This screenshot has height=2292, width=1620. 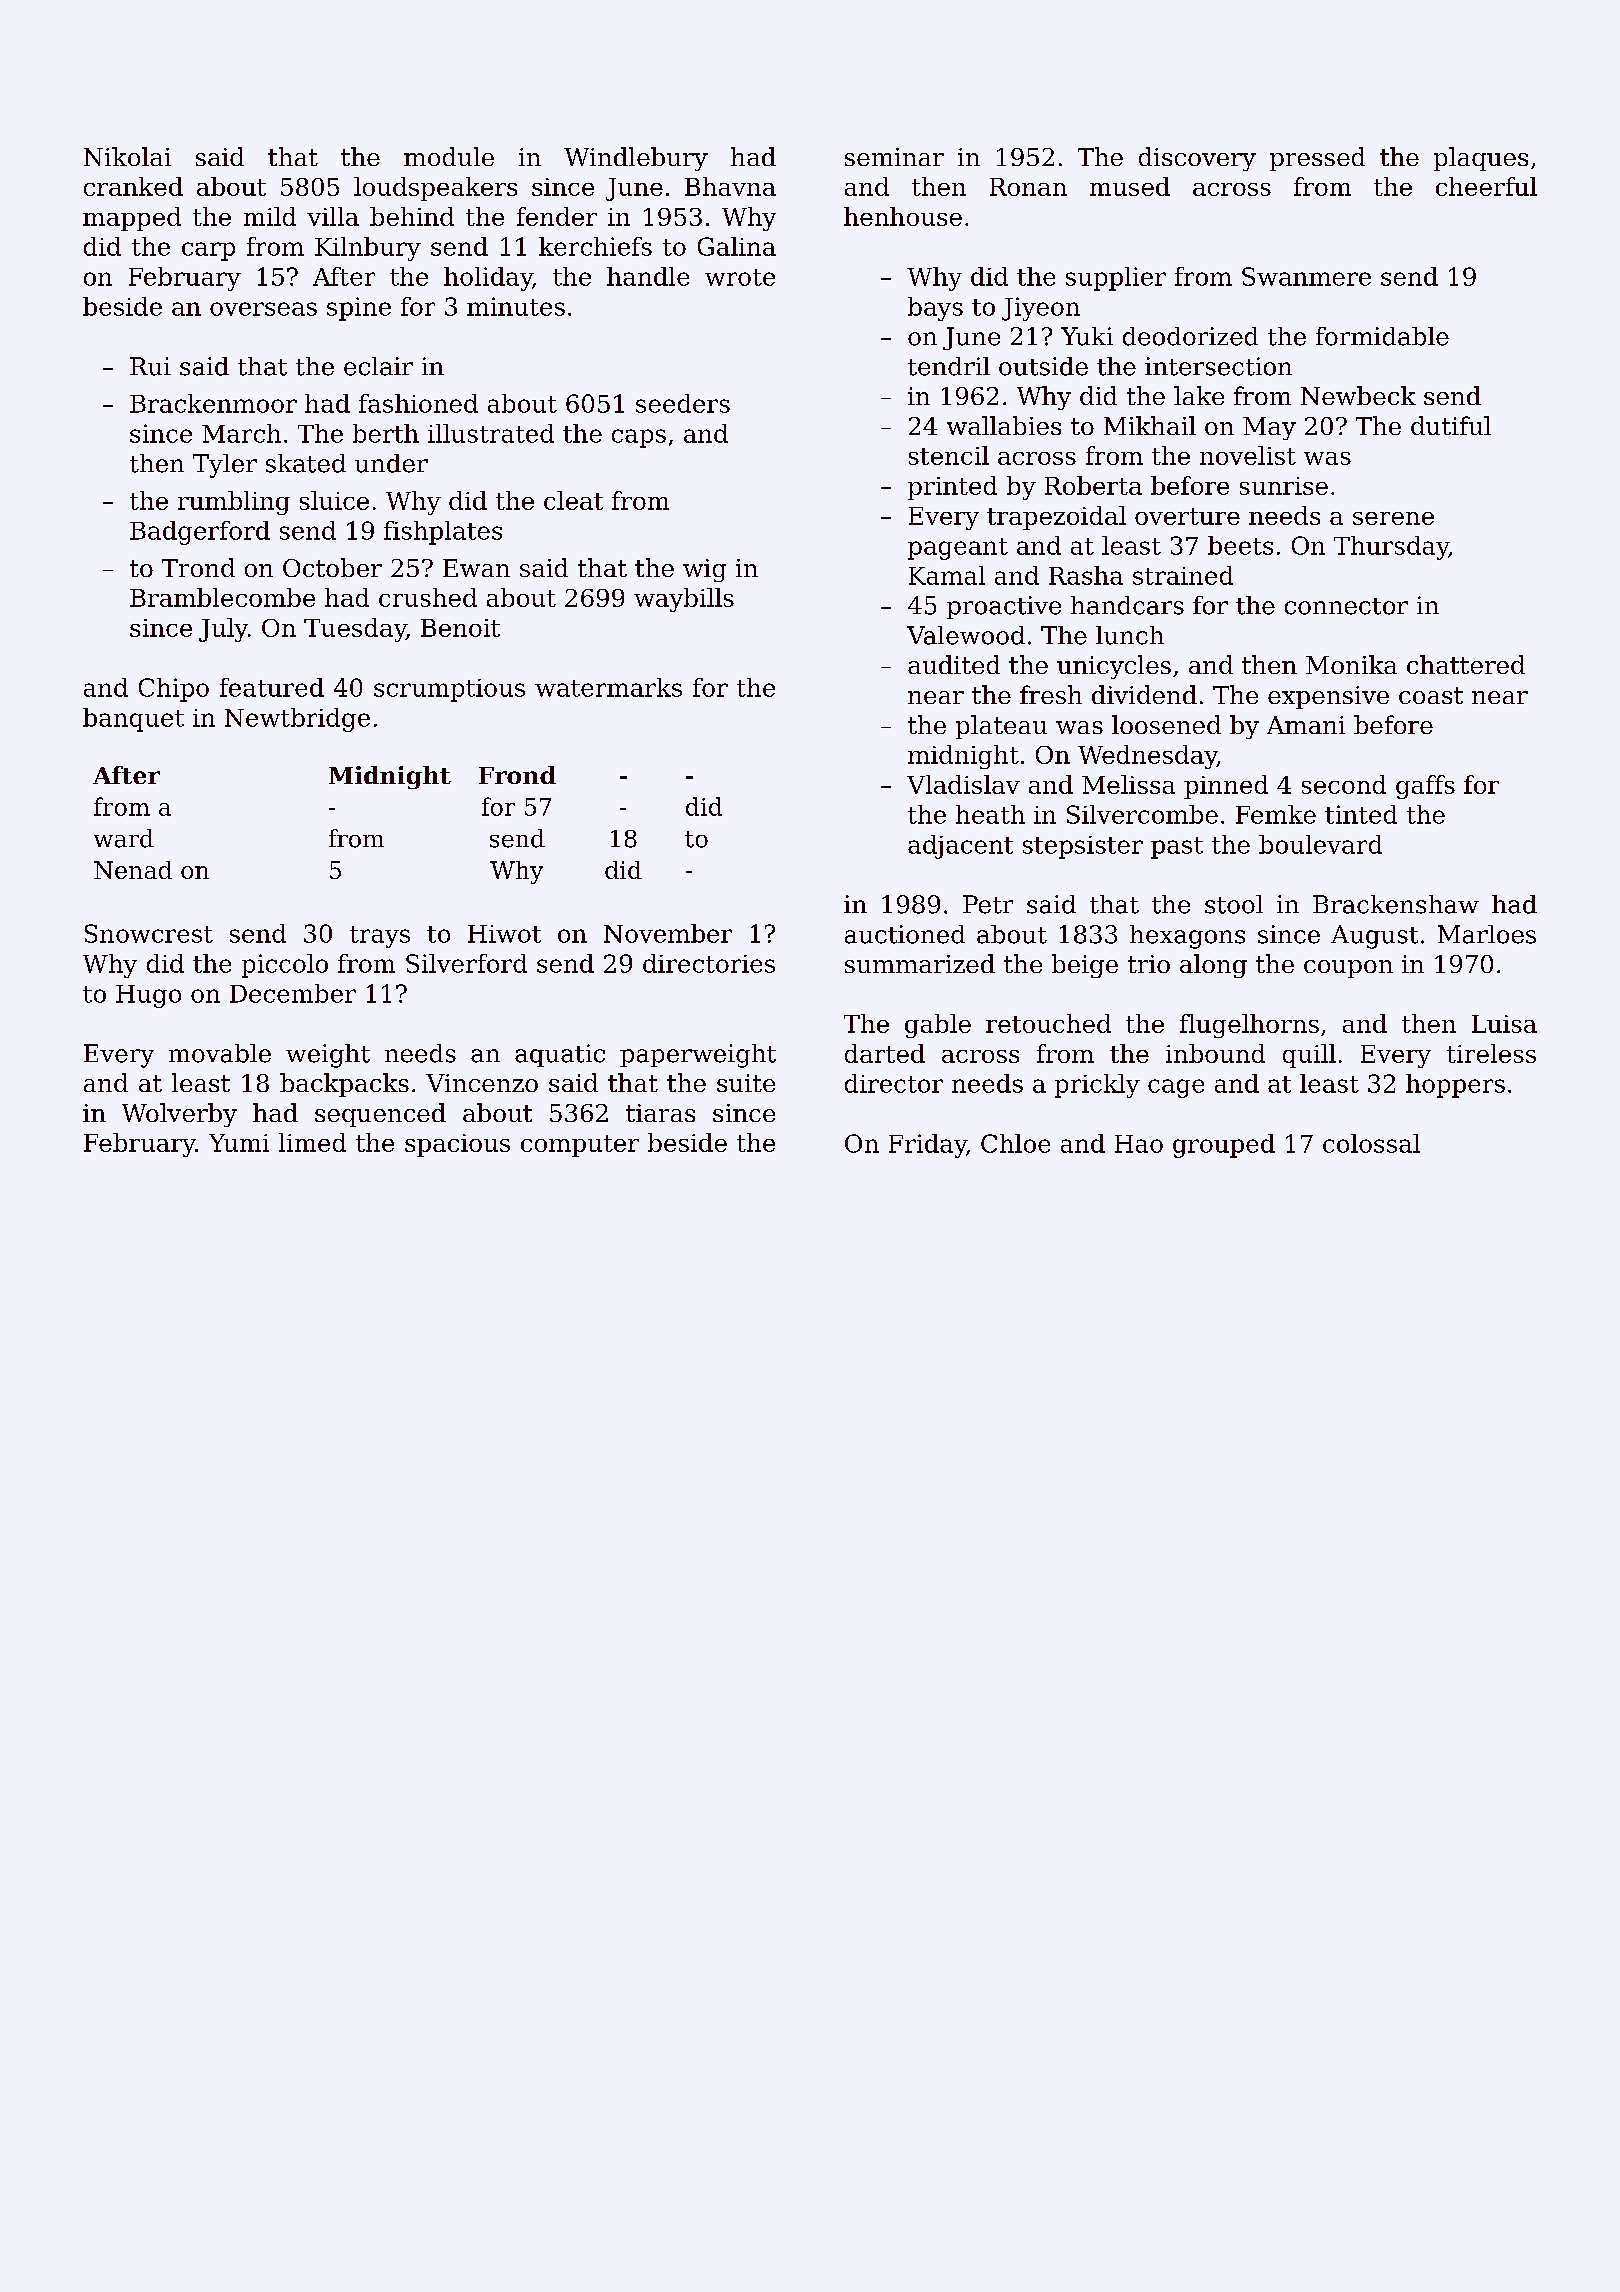 What do you see at coordinates (179, 1115) in the screenshot?
I see `Wolverby` at bounding box center [179, 1115].
